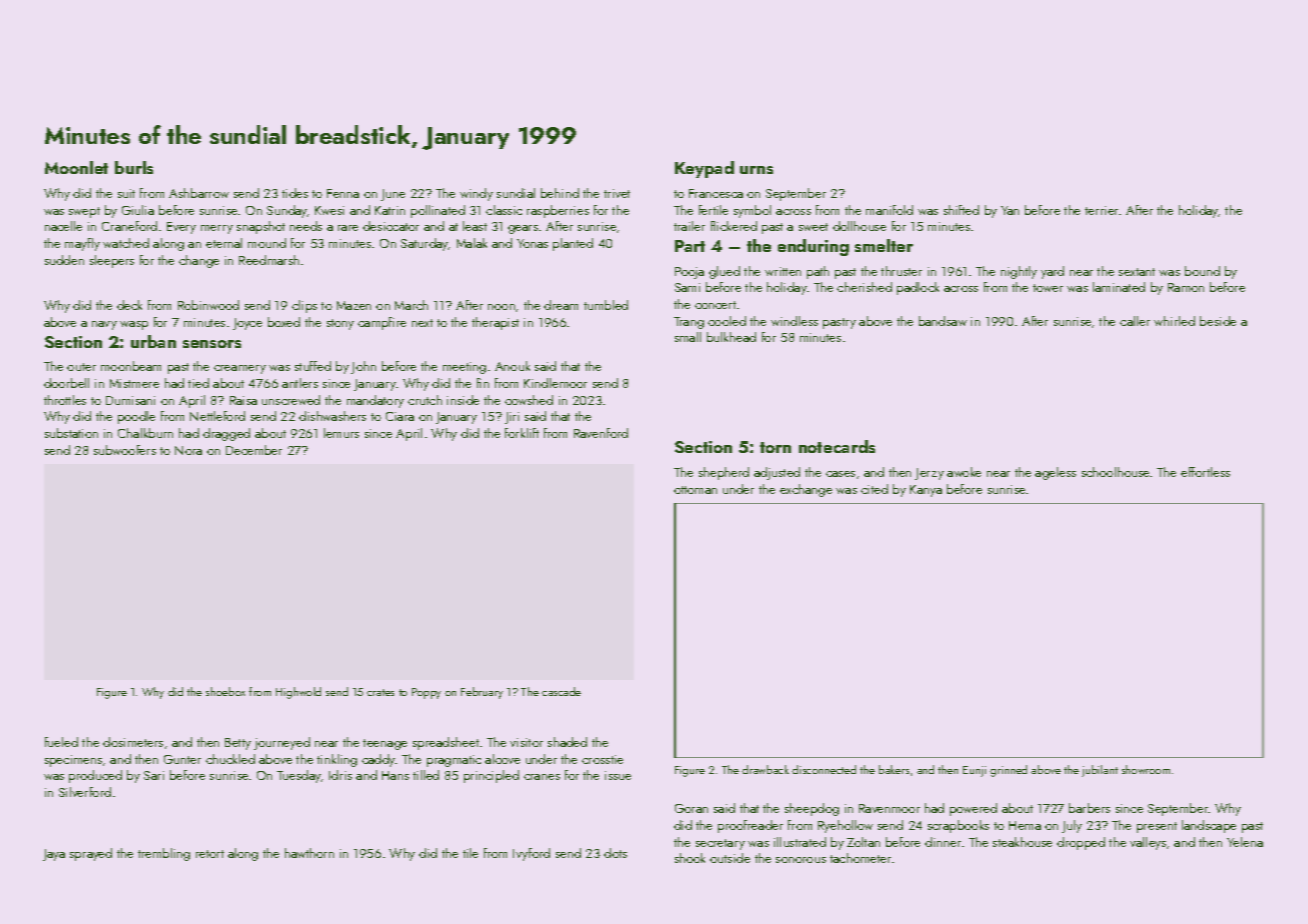 The image size is (1308, 924). Describe the element at coordinates (309, 853) in the screenshot. I see `hawthorn` at that location.
